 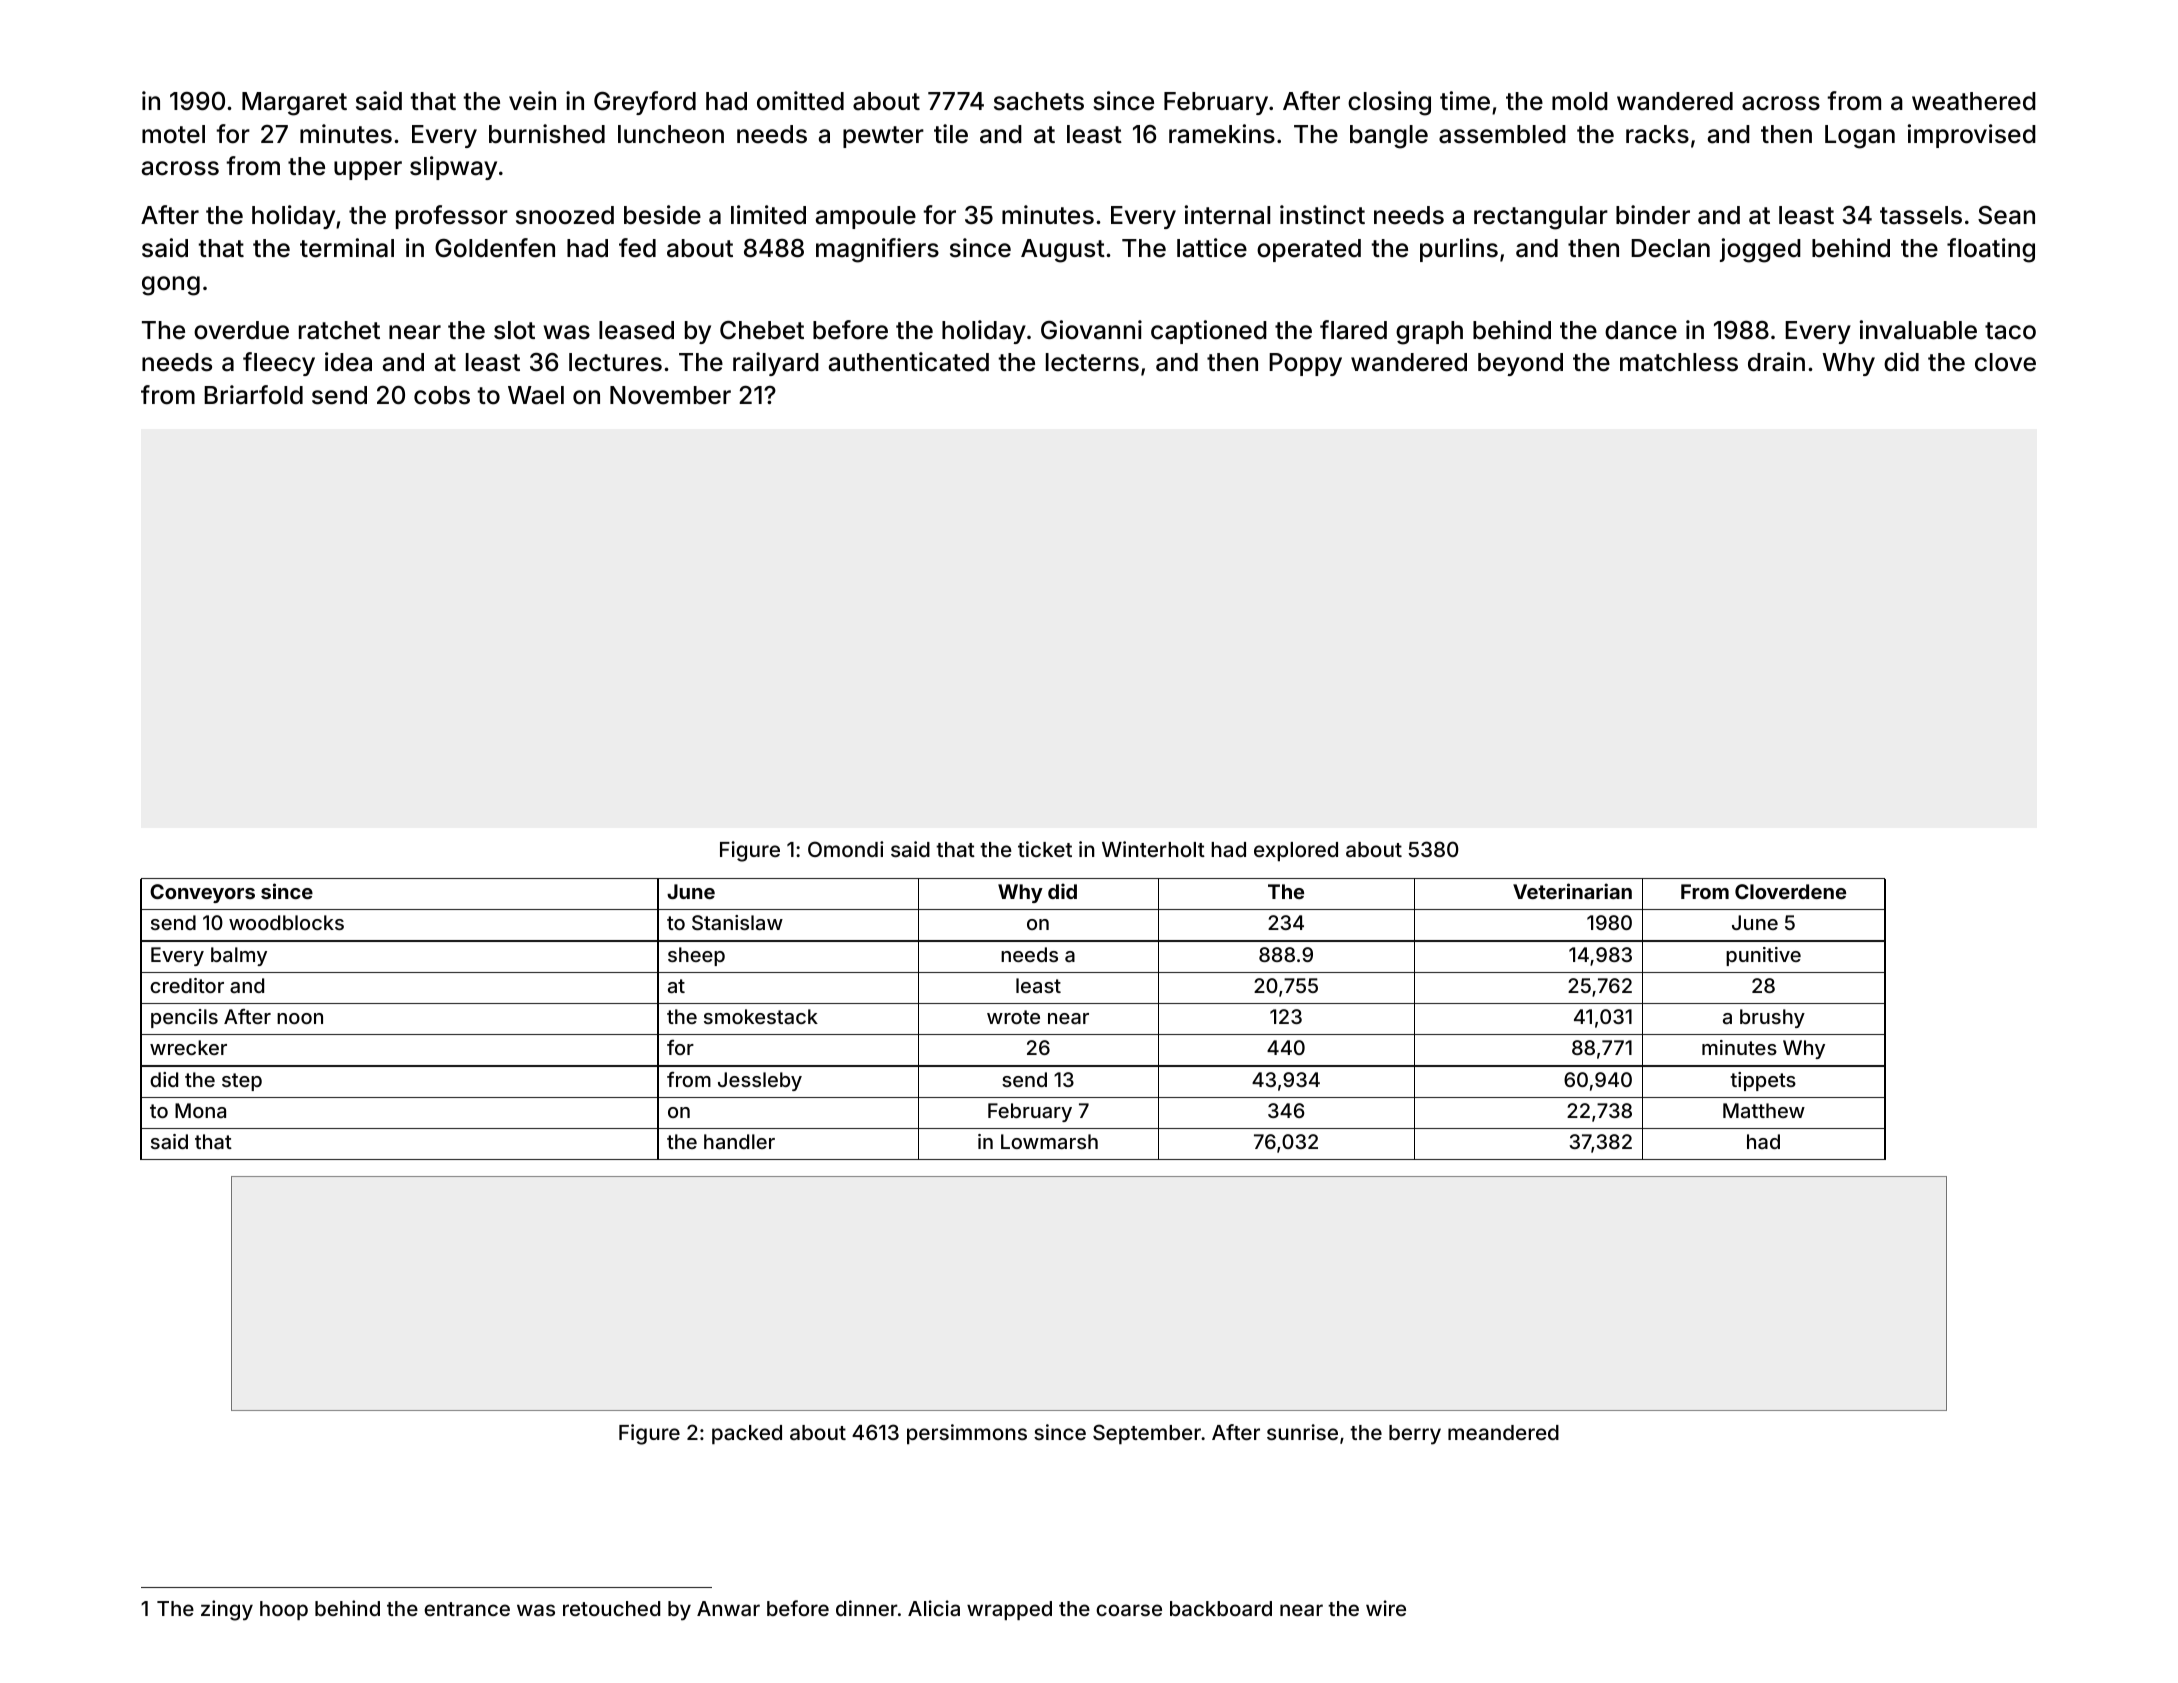 What do you see at coordinates (1429, 333) in the screenshot?
I see `graph` at bounding box center [1429, 333].
